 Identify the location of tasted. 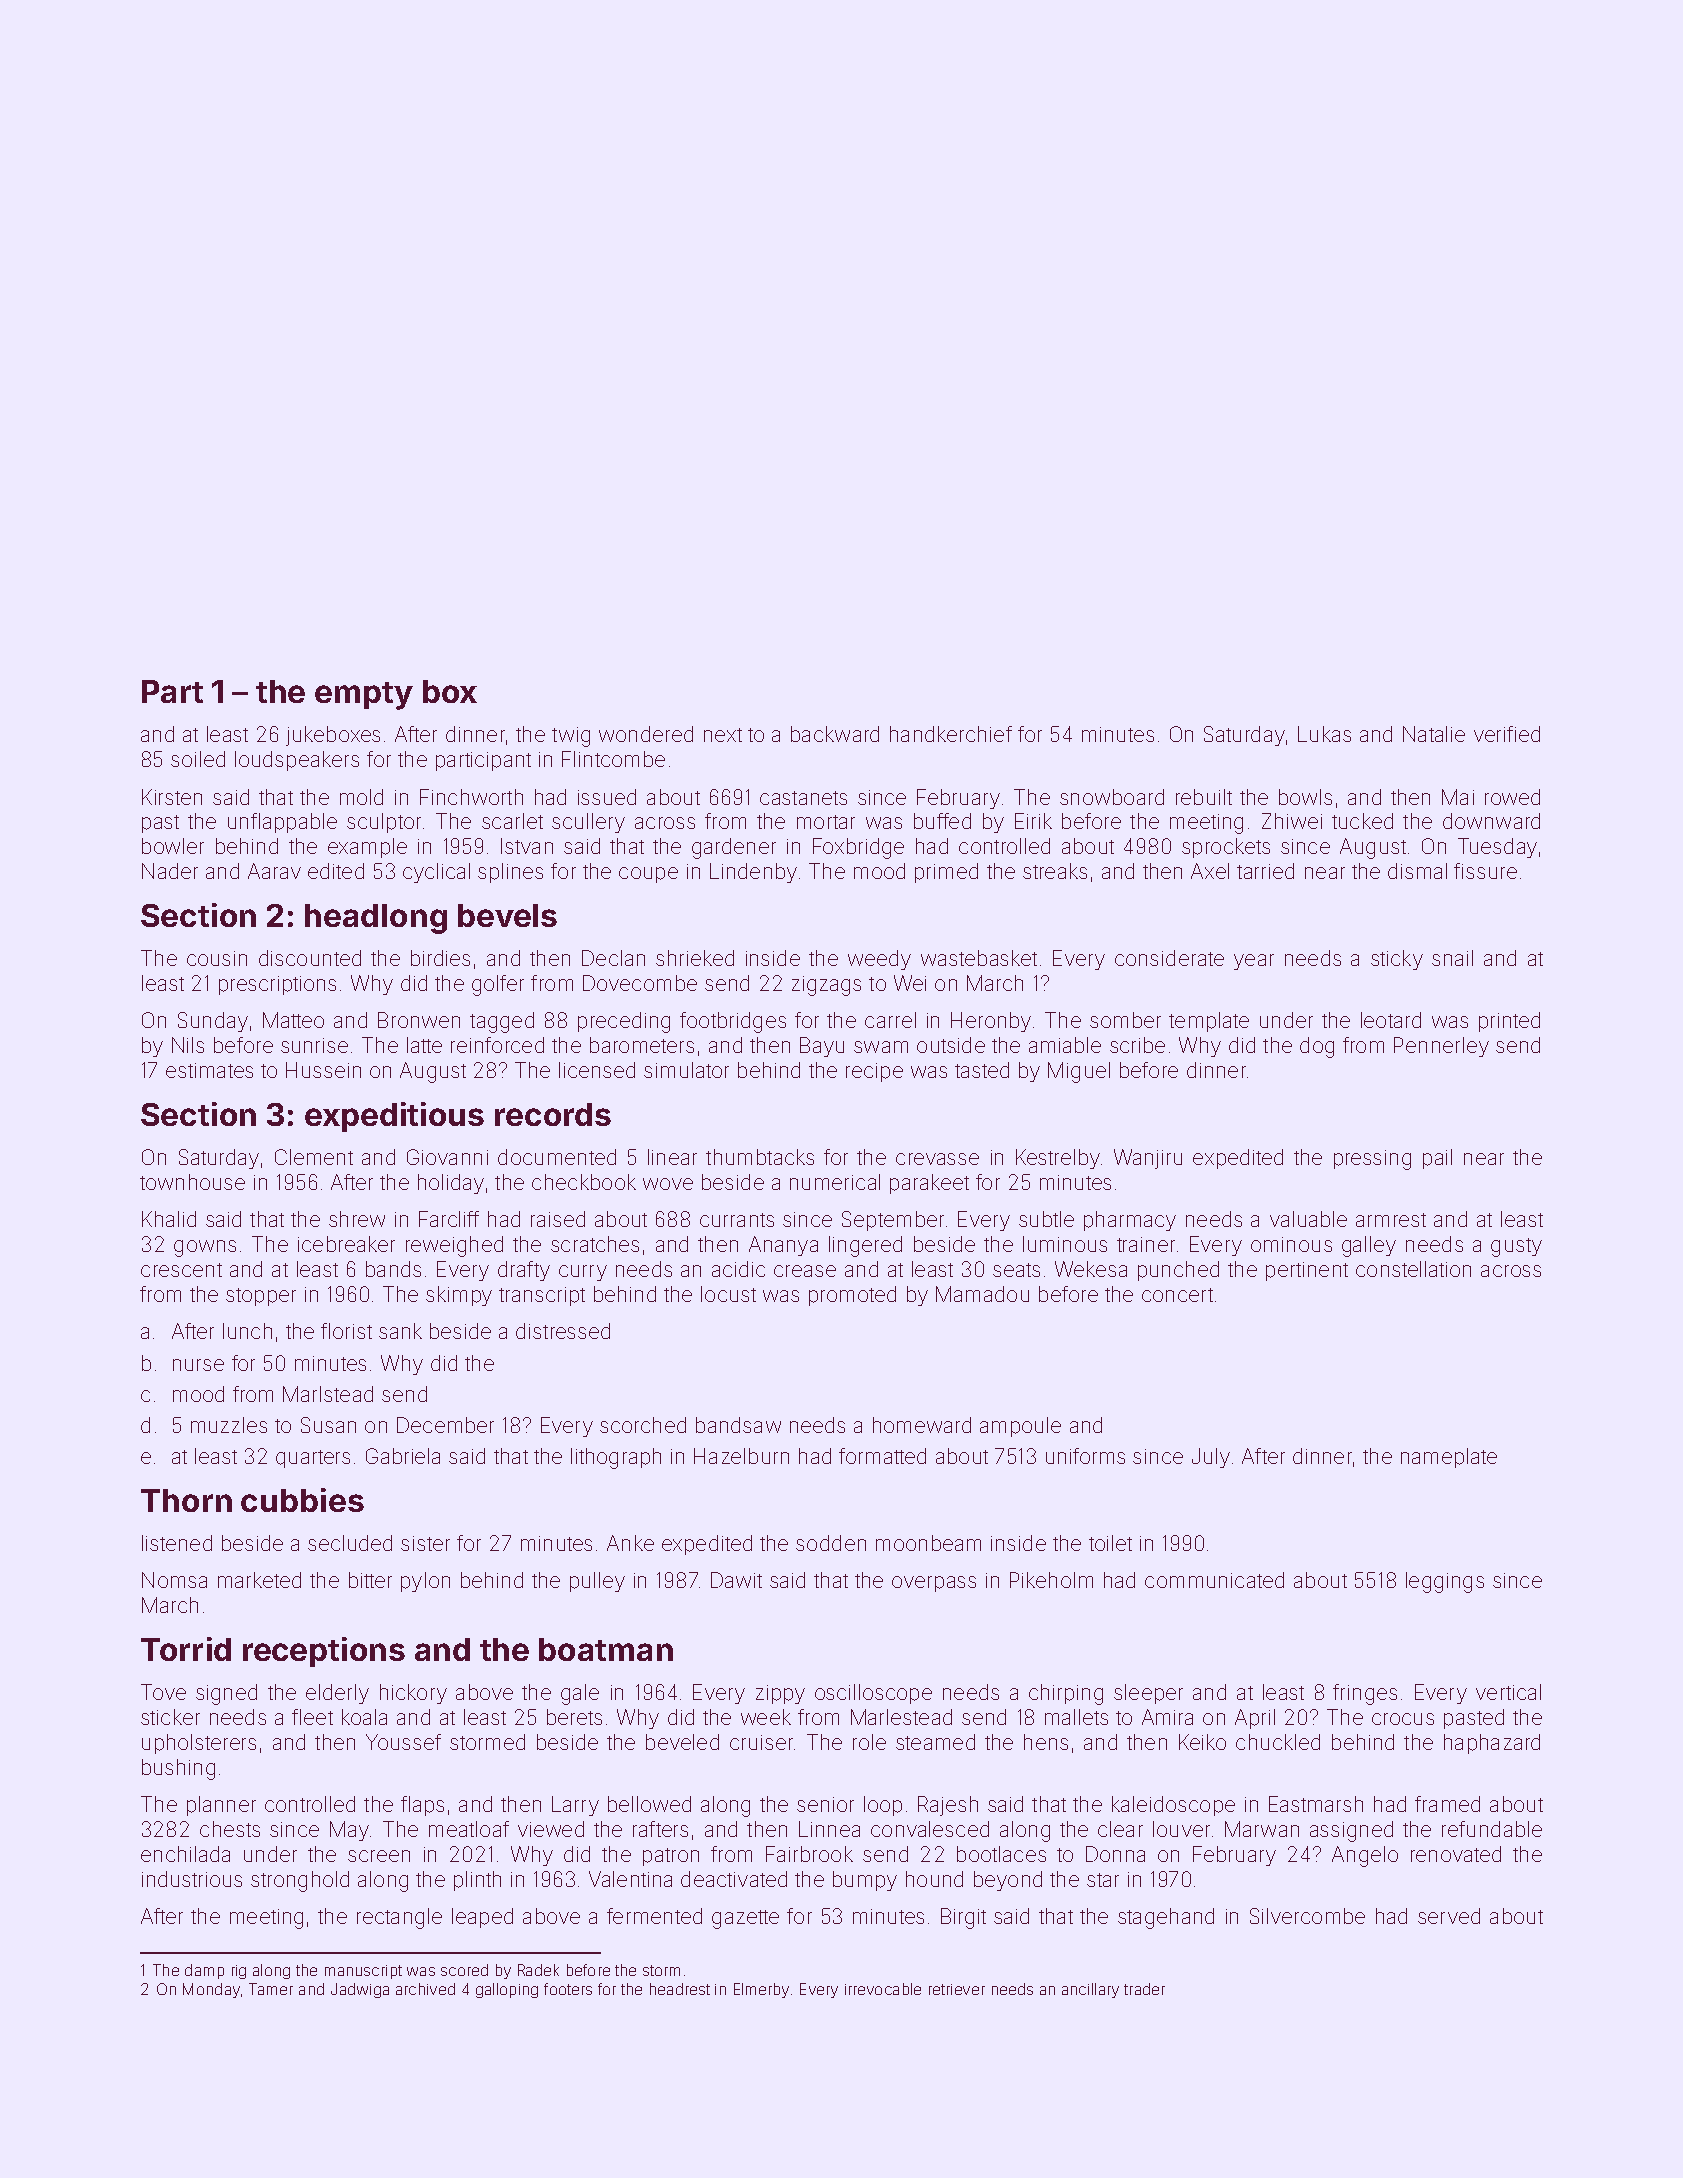
(982, 1070).
